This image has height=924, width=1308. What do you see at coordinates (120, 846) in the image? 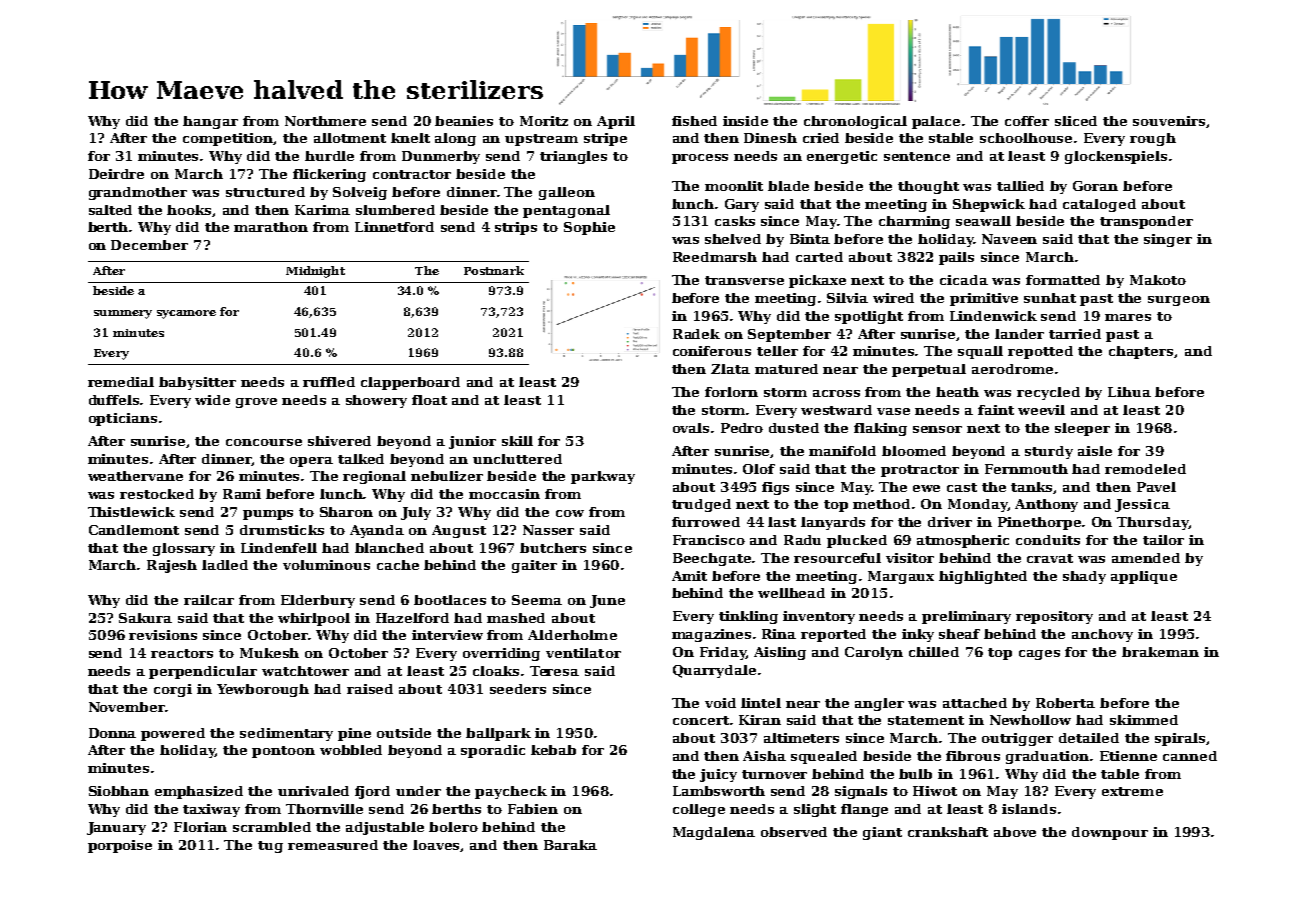
I see `porpoise` at bounding box center [120, 846].
